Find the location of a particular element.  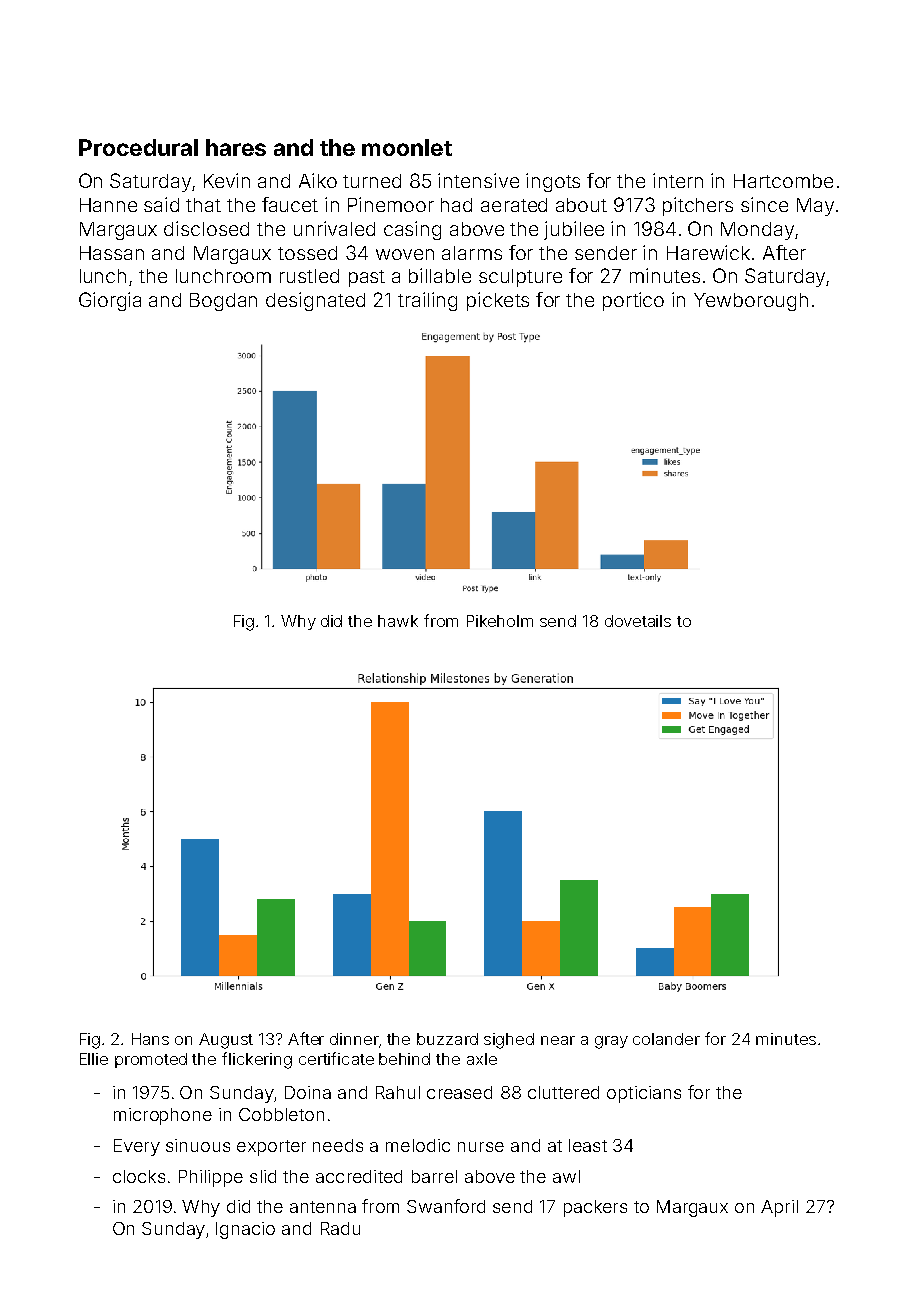

dovetails is located at coordinates (638, 621).
